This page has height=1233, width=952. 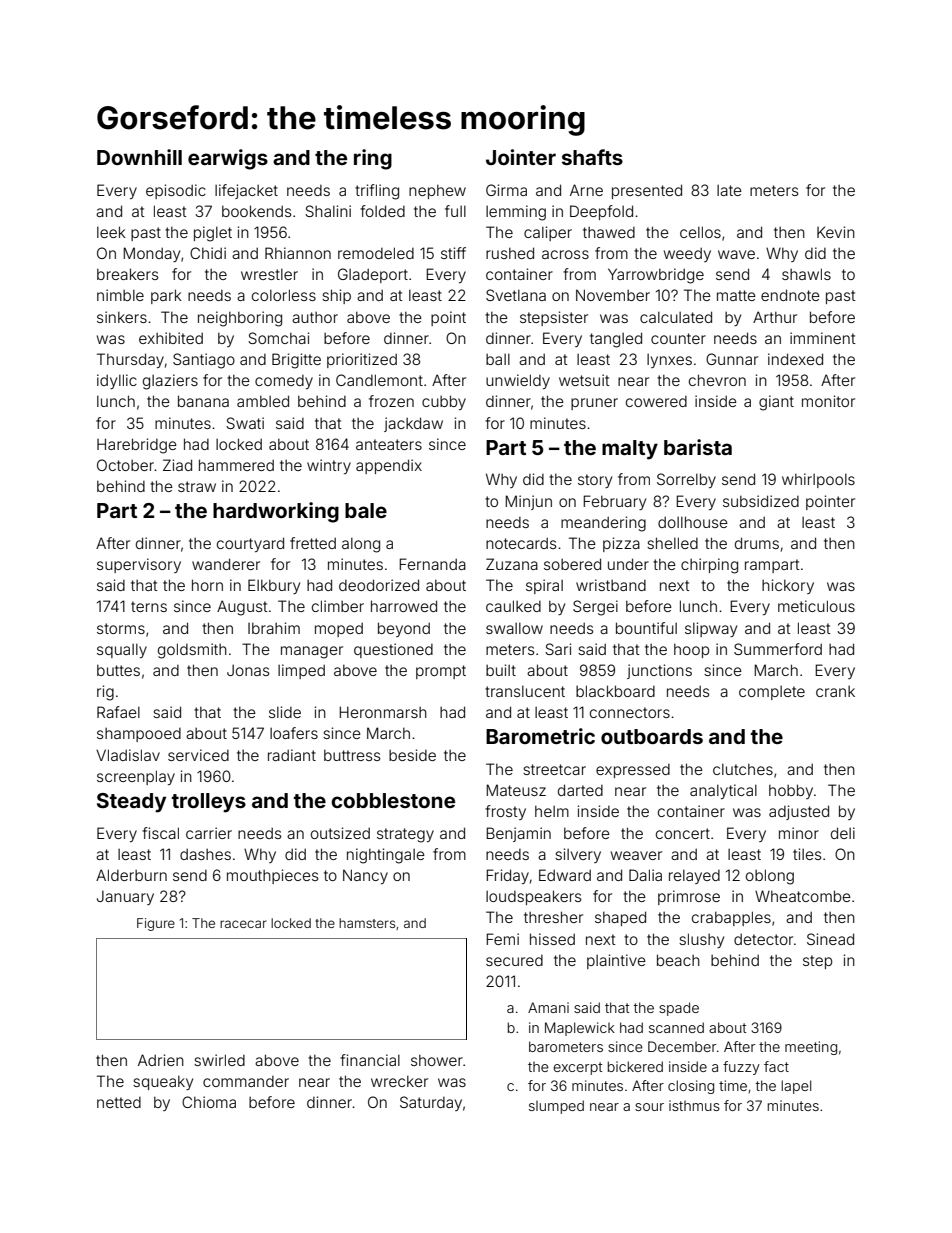 What do you see at coordinates (338, 606) in the page?
I see `climber` at bounding box center [338, 606].
